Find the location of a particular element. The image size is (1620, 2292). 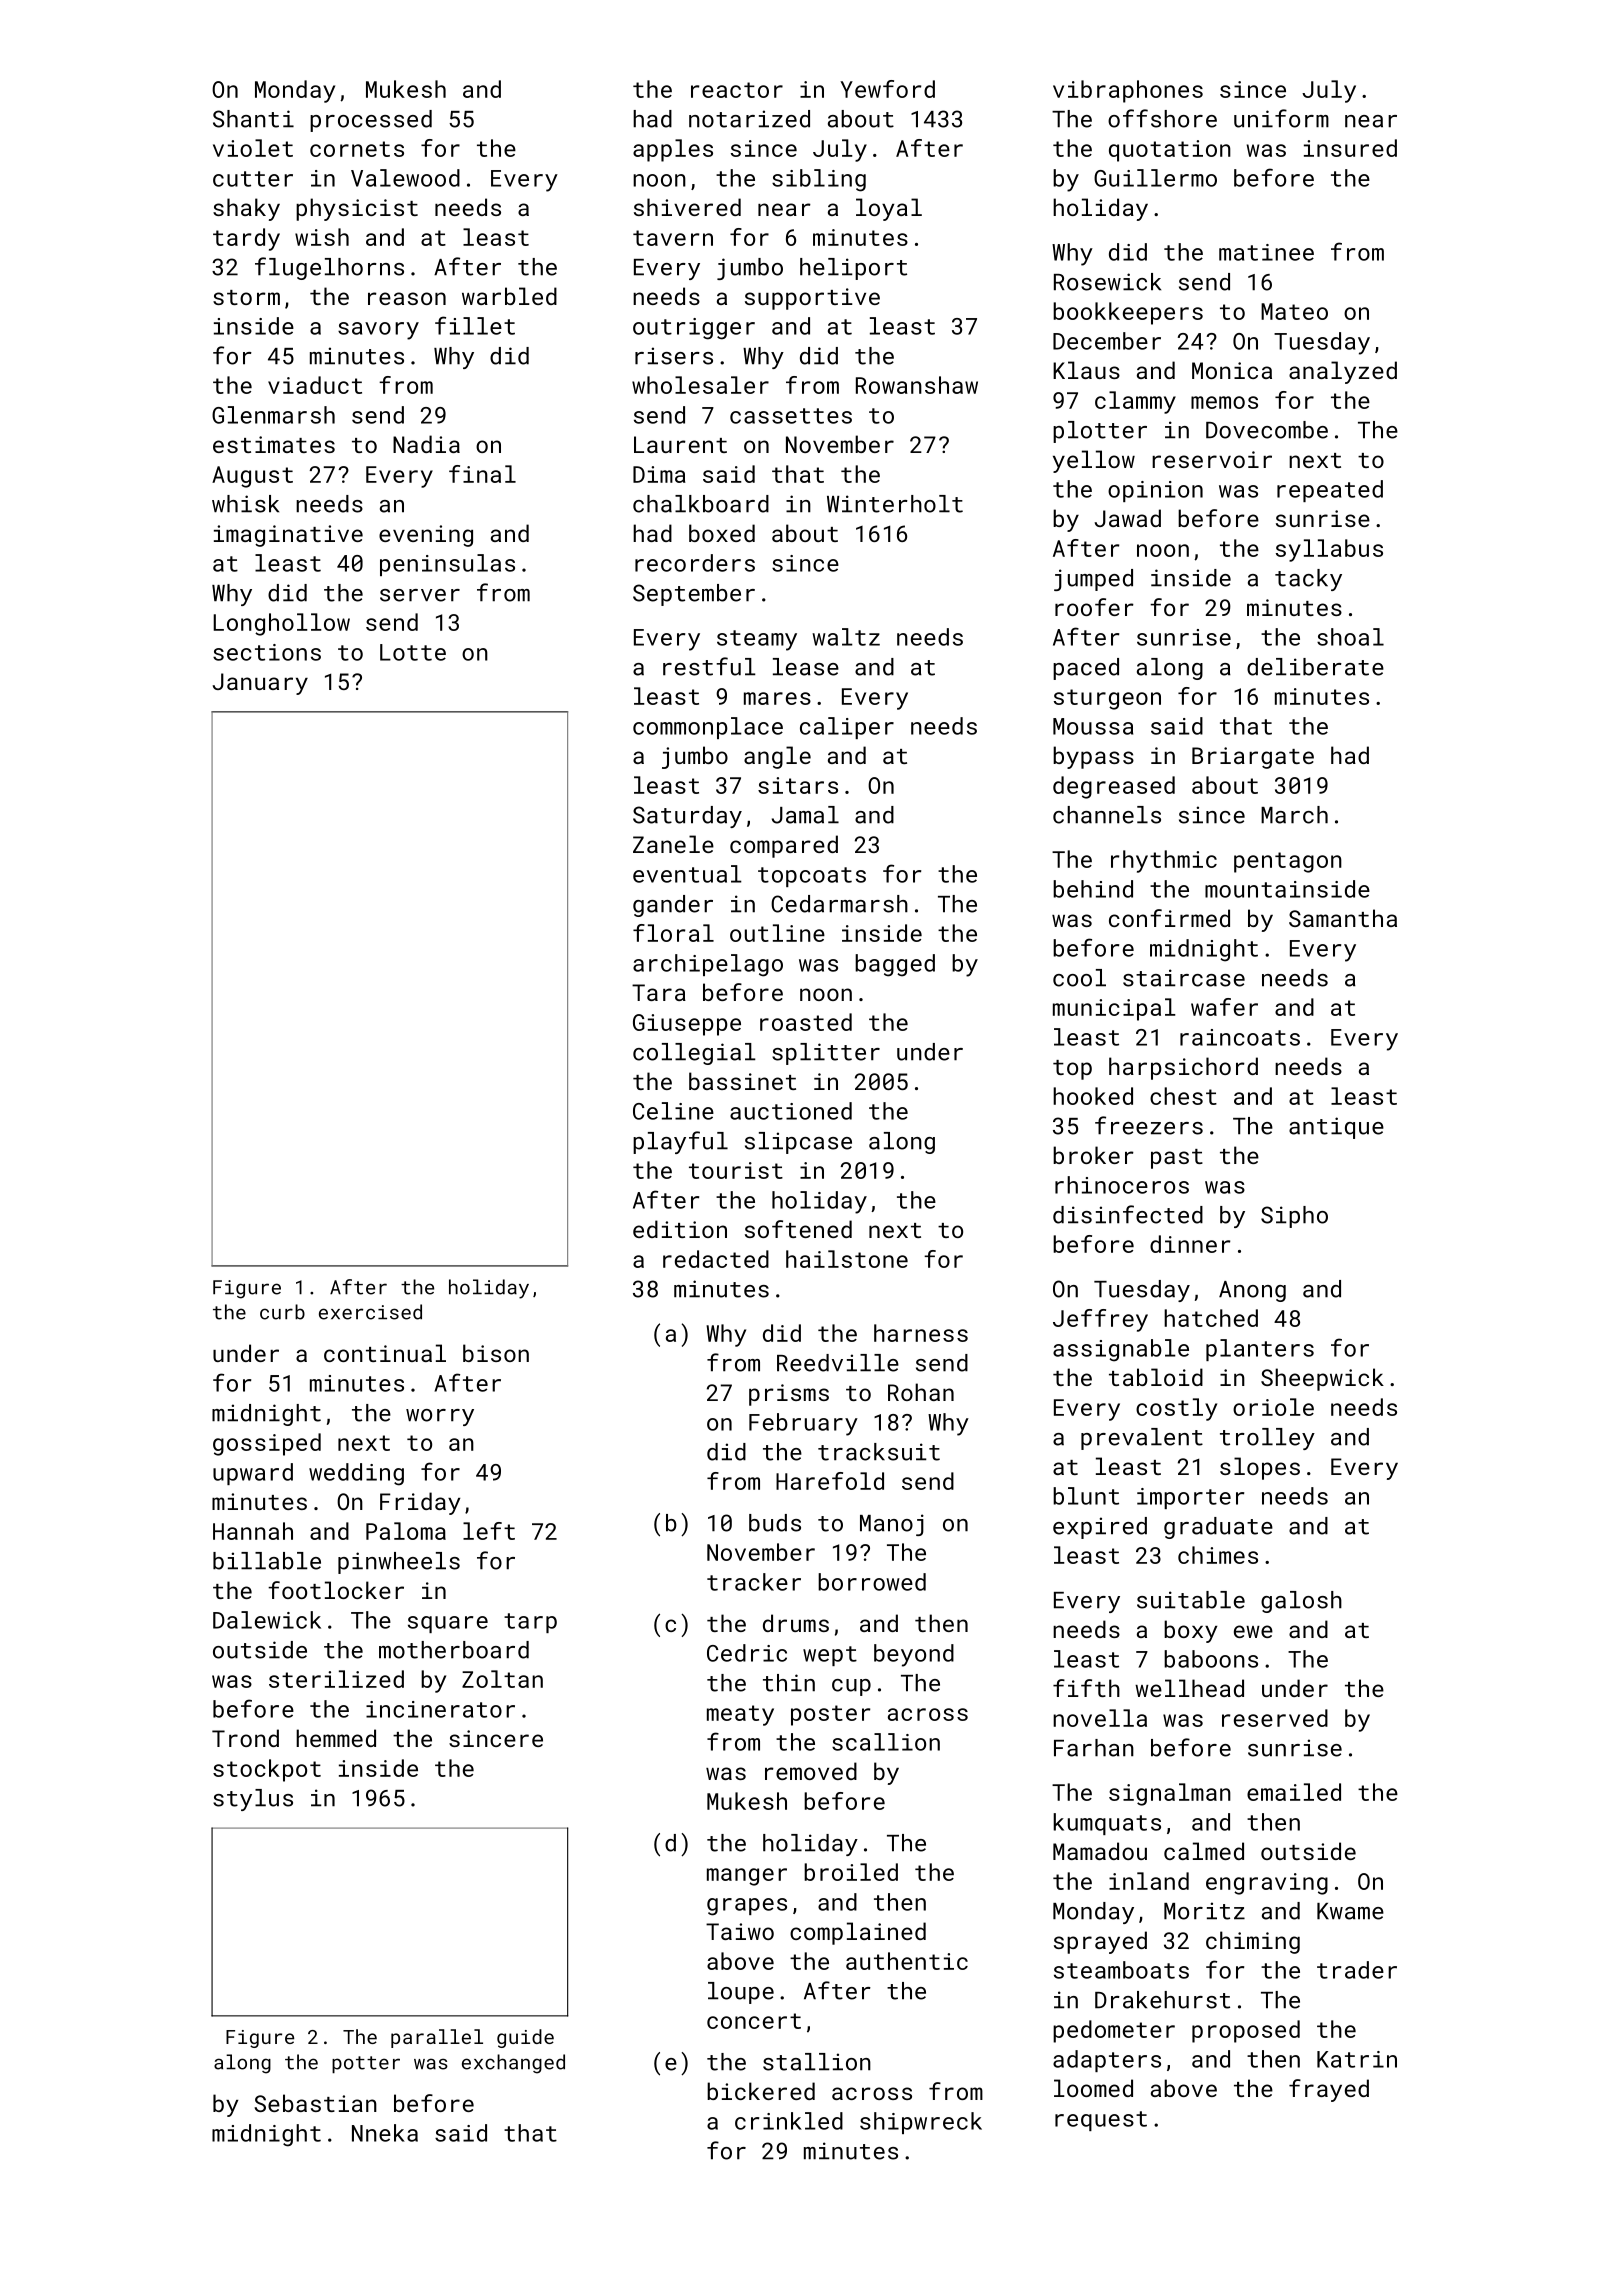

antique is located at coordinates (1336, 1128).
